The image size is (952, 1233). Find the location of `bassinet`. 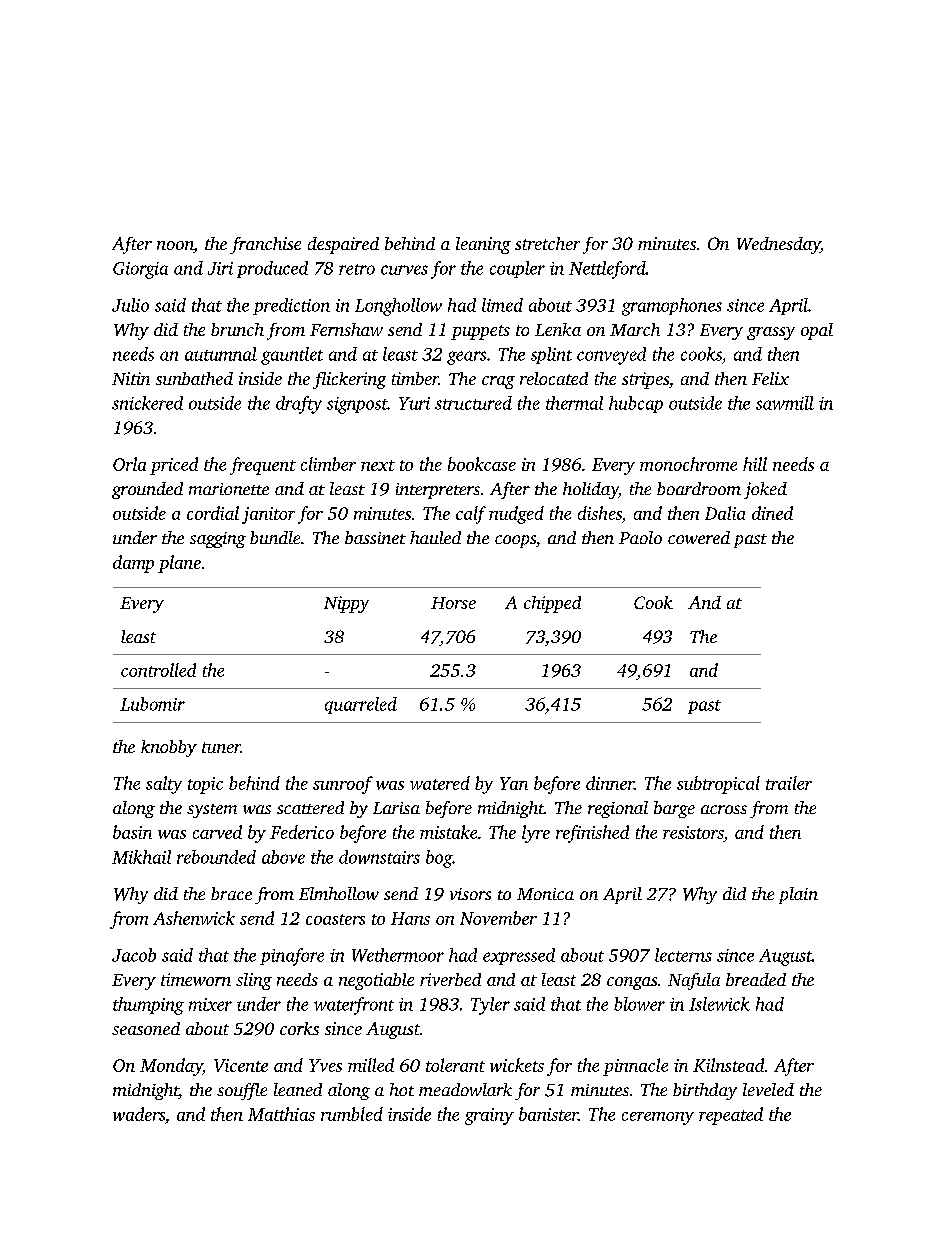

bassinet is located at coordinates (375, 537).
